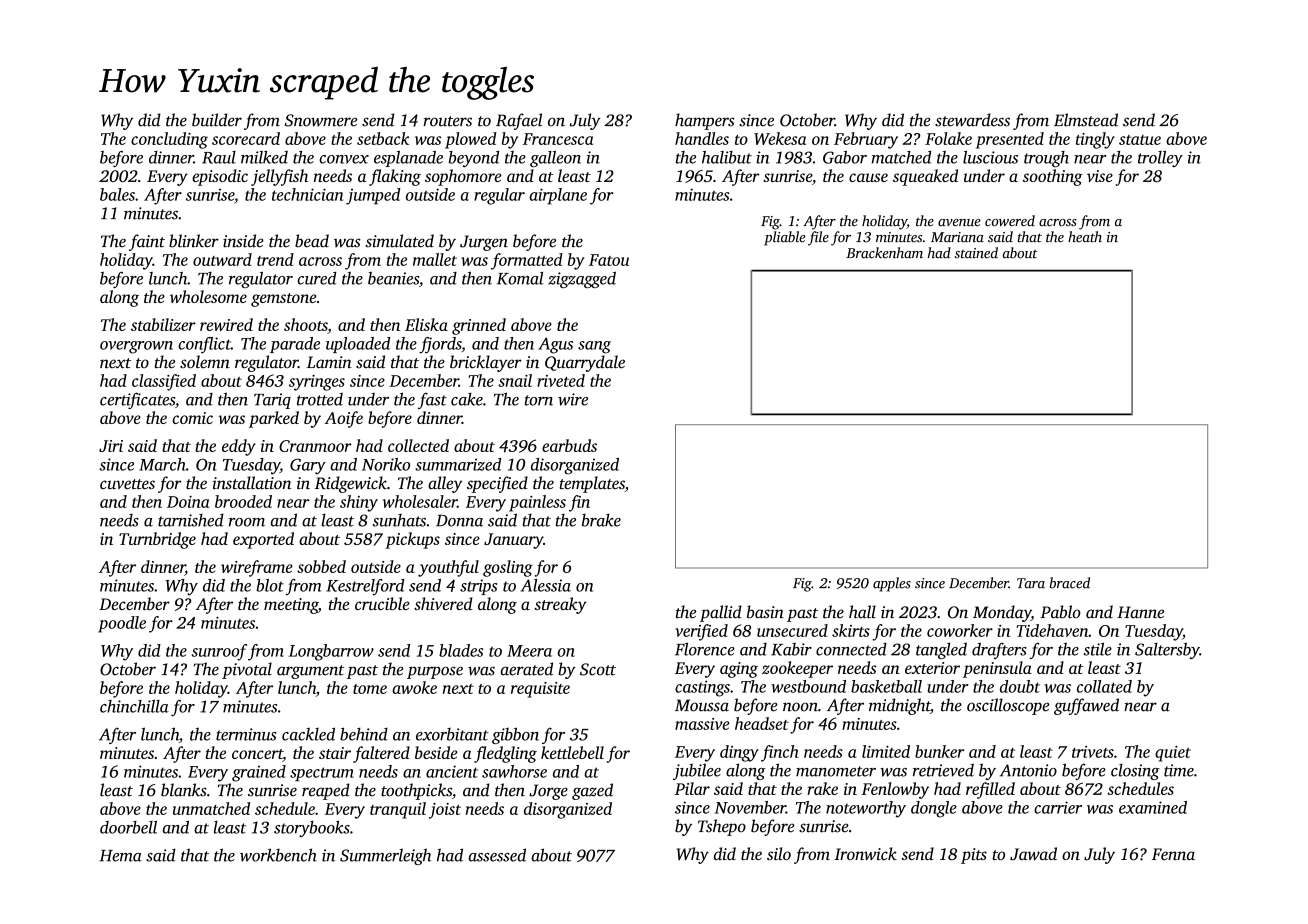  What do you see at coordinates (585, 363) in the image?
I see `Quarrydale` at bounding box center [585, 363].
